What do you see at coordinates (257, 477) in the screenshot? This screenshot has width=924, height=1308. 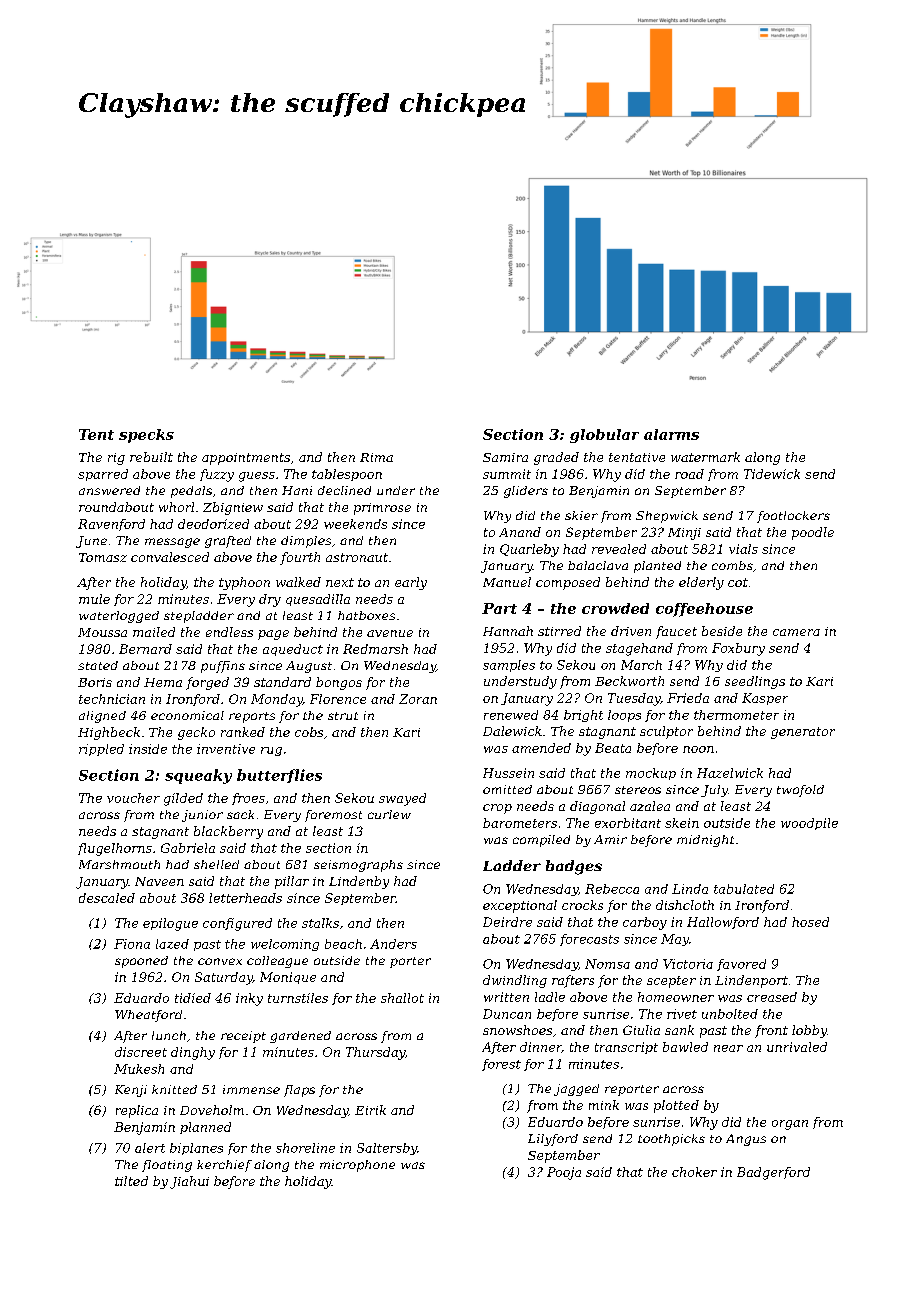 I see `guess` at bounding box center [257, 477].
